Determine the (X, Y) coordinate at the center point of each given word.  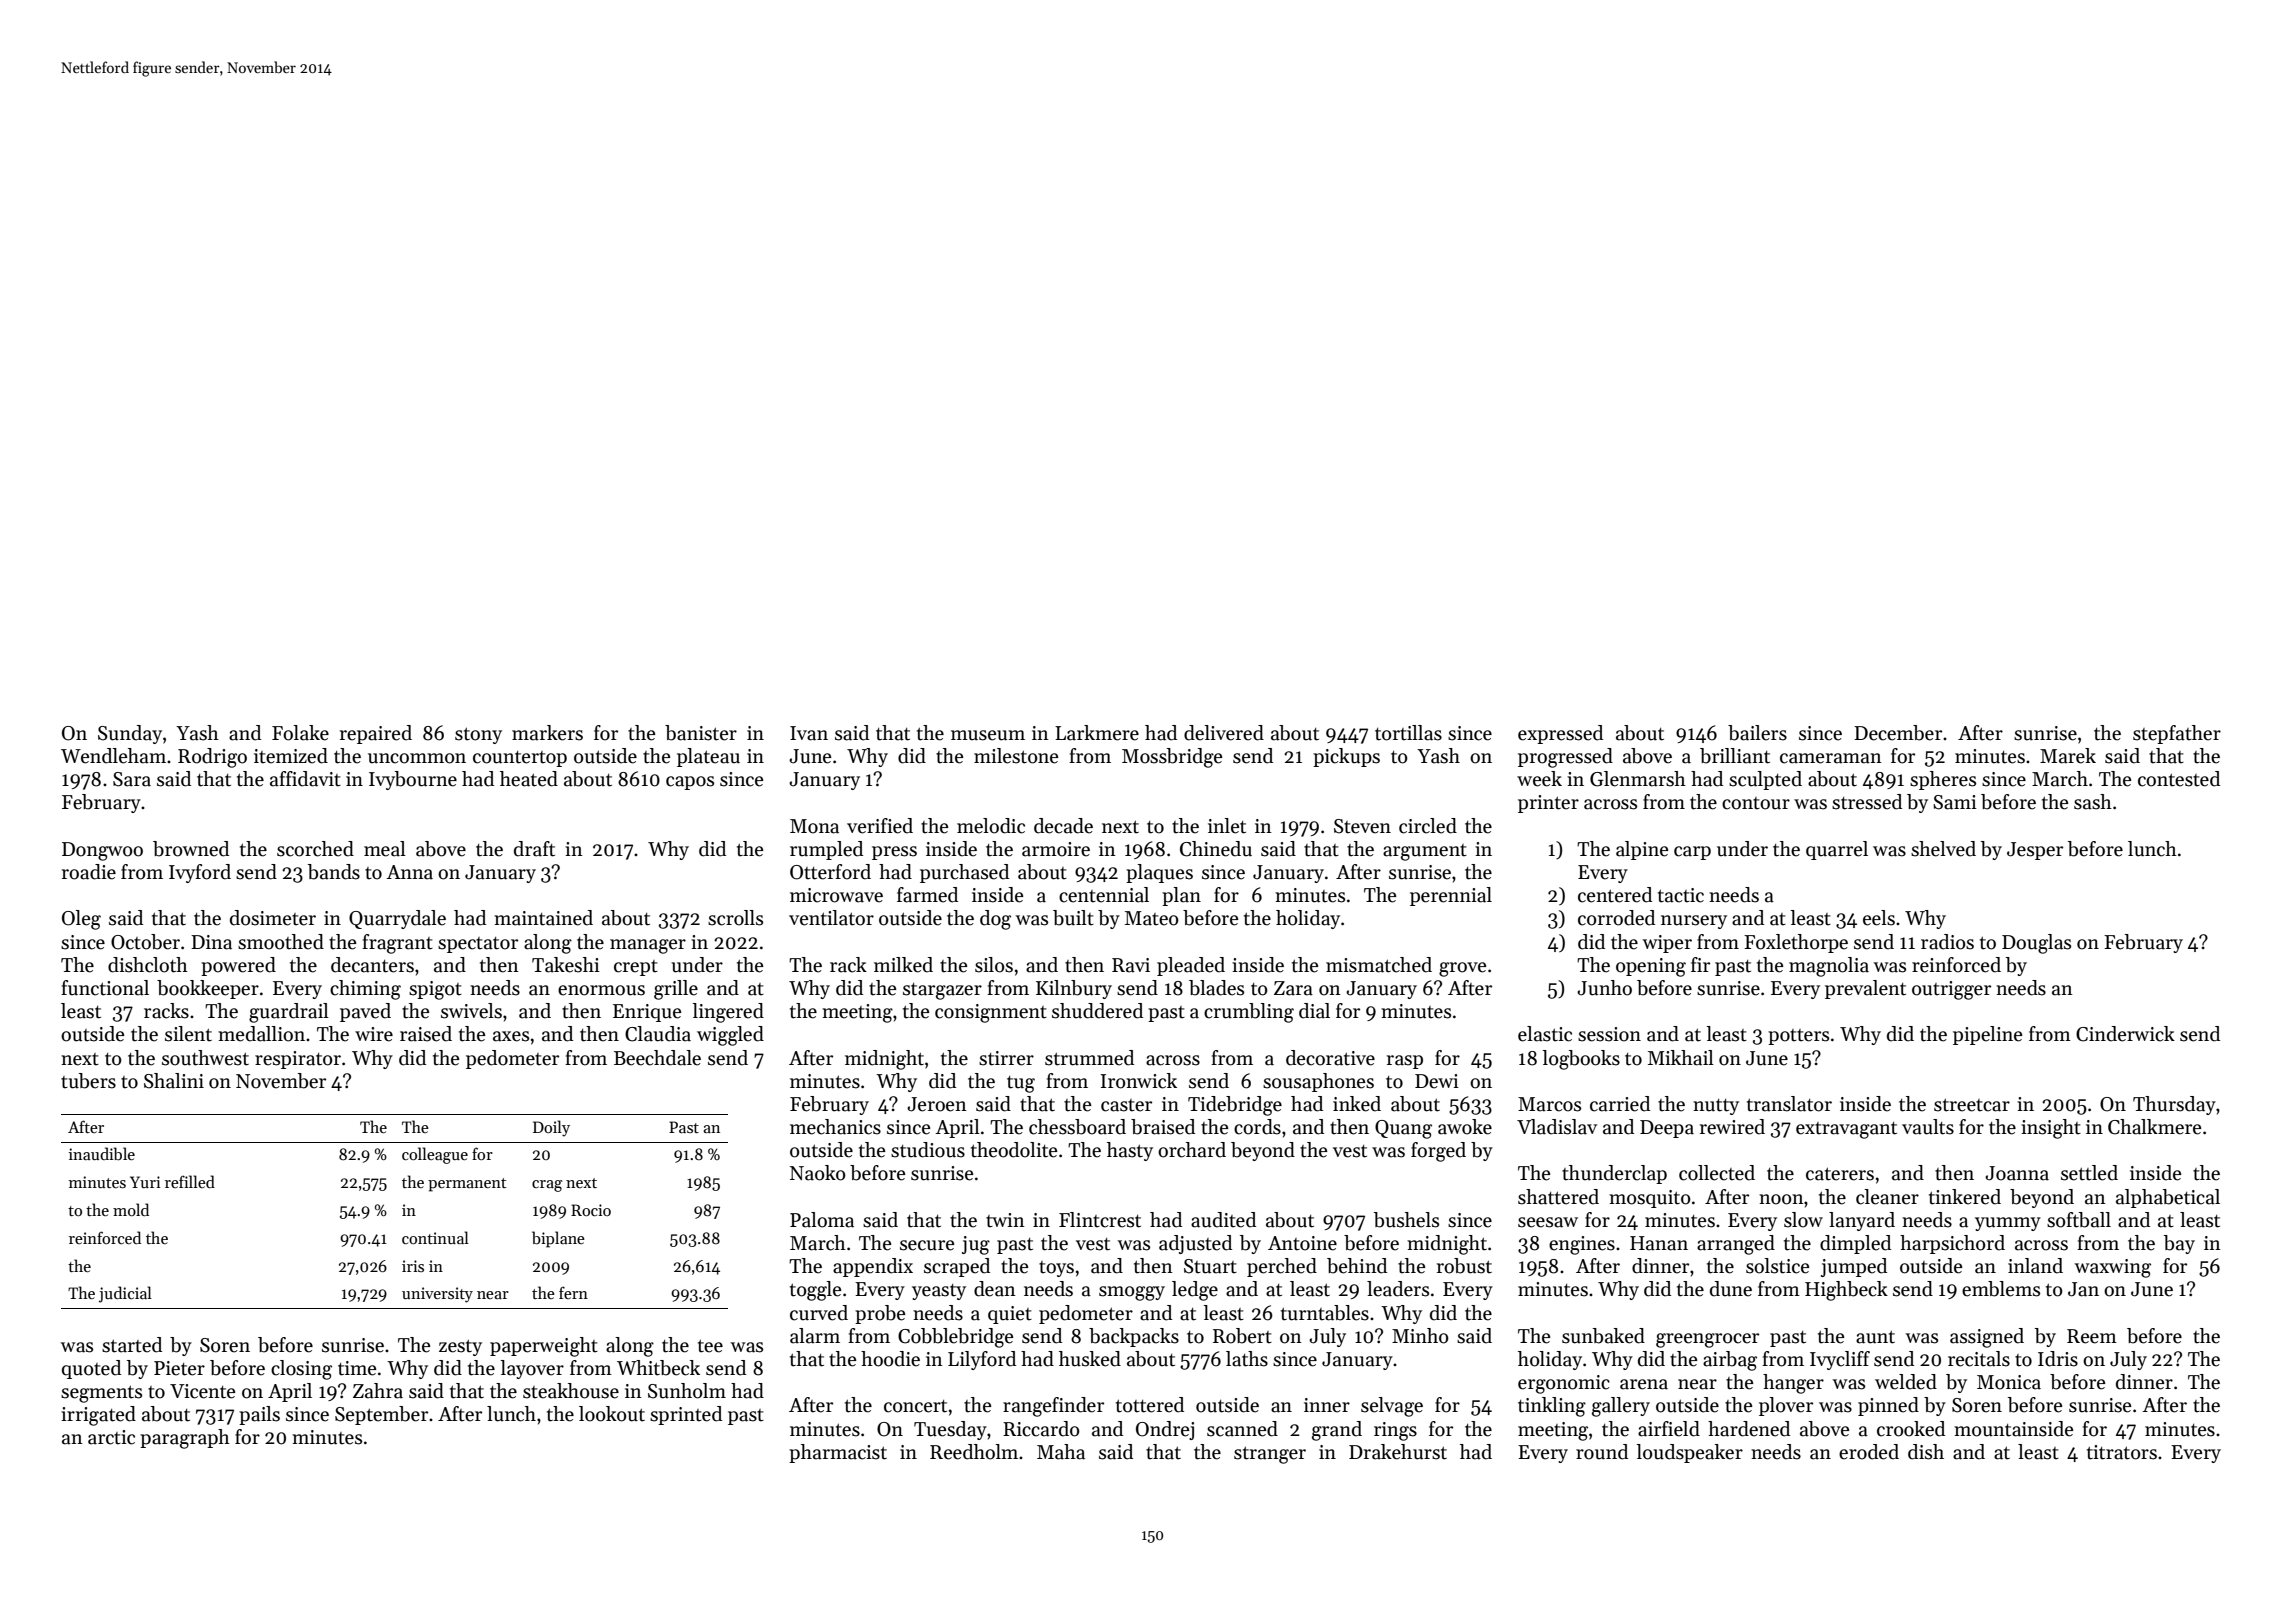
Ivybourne (413, 780)
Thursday (2174, 1105)
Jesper (2035, 851)
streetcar (1972, 1105)
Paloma (822, 1220)
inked (1357, 1104)
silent (188, 1034)
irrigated (98, 1416)
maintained (543, 918)
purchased (964, 873)
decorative (1330, 1058)
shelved (1943, 849)
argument (1425, 852)
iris (413, 1266)
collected (1717, 1173)
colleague (435, 1155)
